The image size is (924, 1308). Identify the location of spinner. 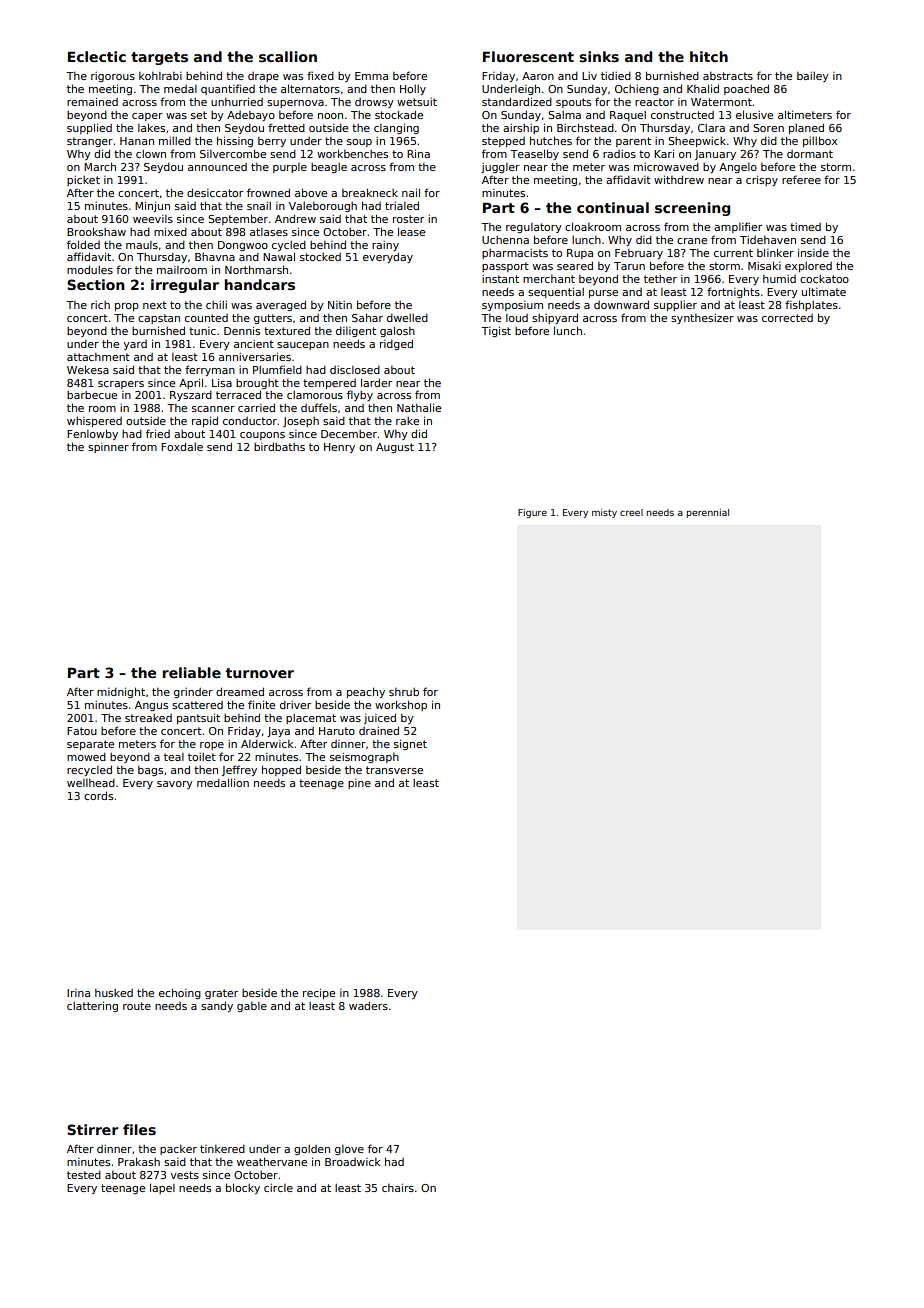
(108, 448).
